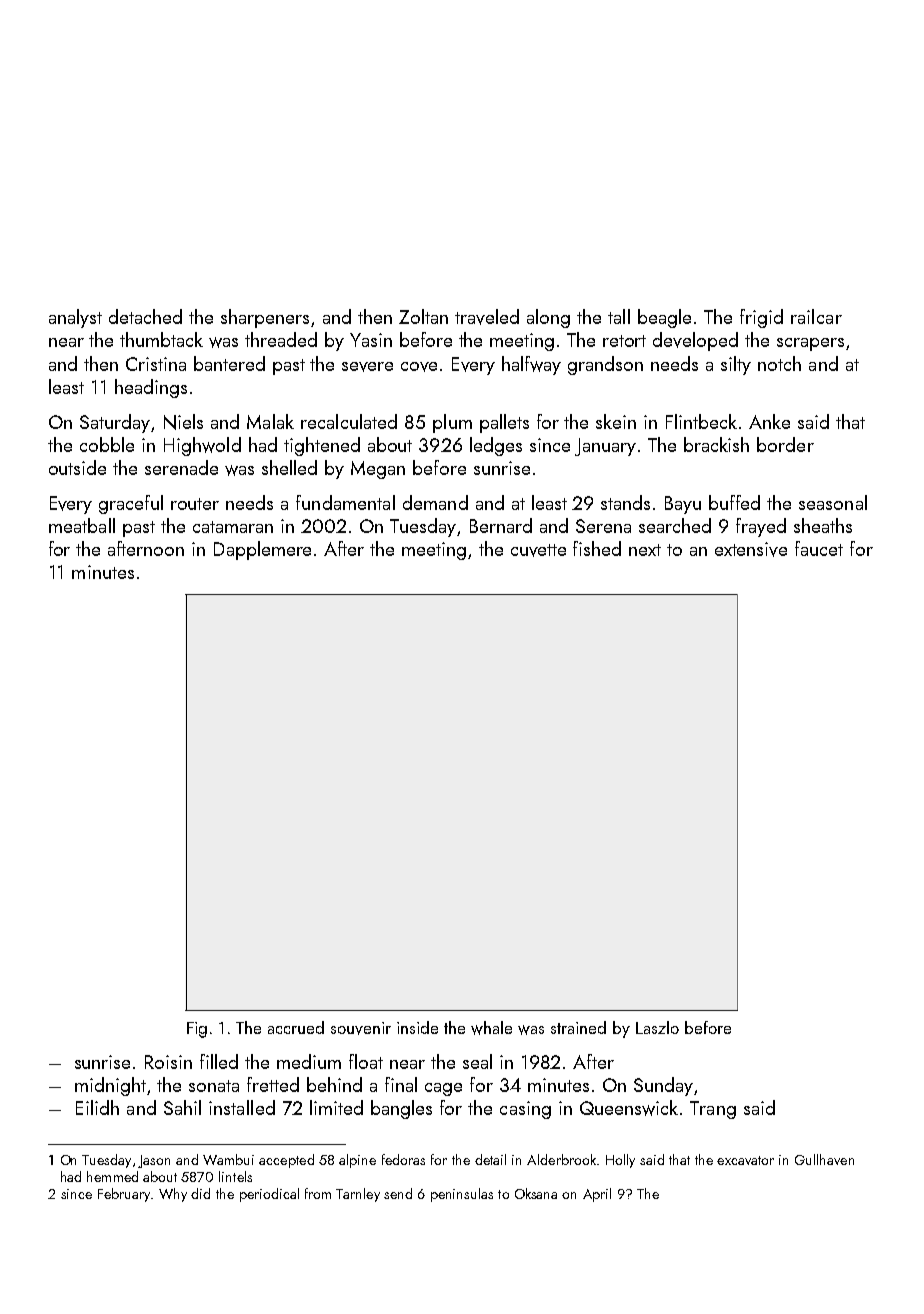 The height and width of the page is (1314, 924). Describe the element at coordinates (378, 470) in the page. I see `Megan` at that location.
